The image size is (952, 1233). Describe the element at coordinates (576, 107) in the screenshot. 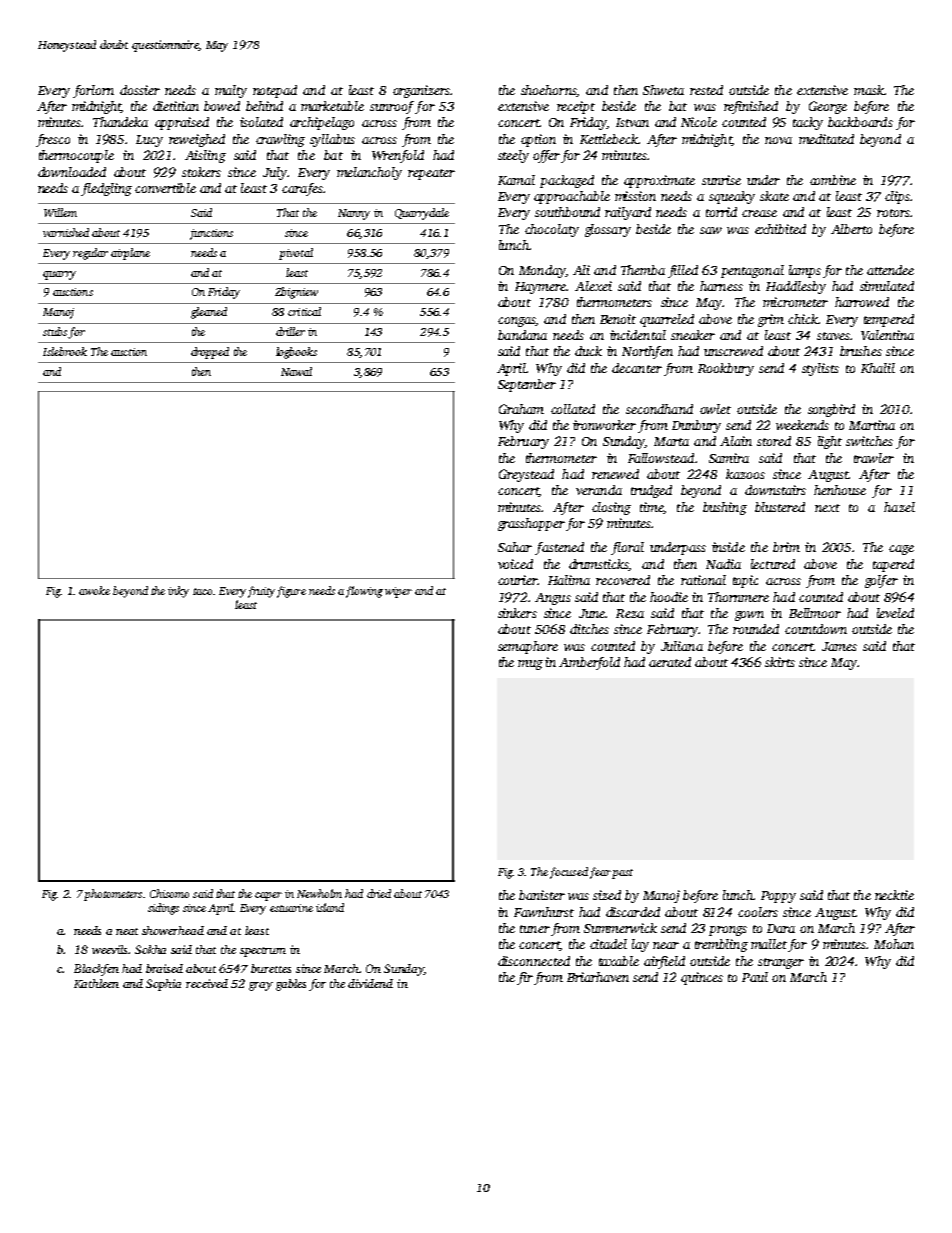

I see `receipt` at that location.
